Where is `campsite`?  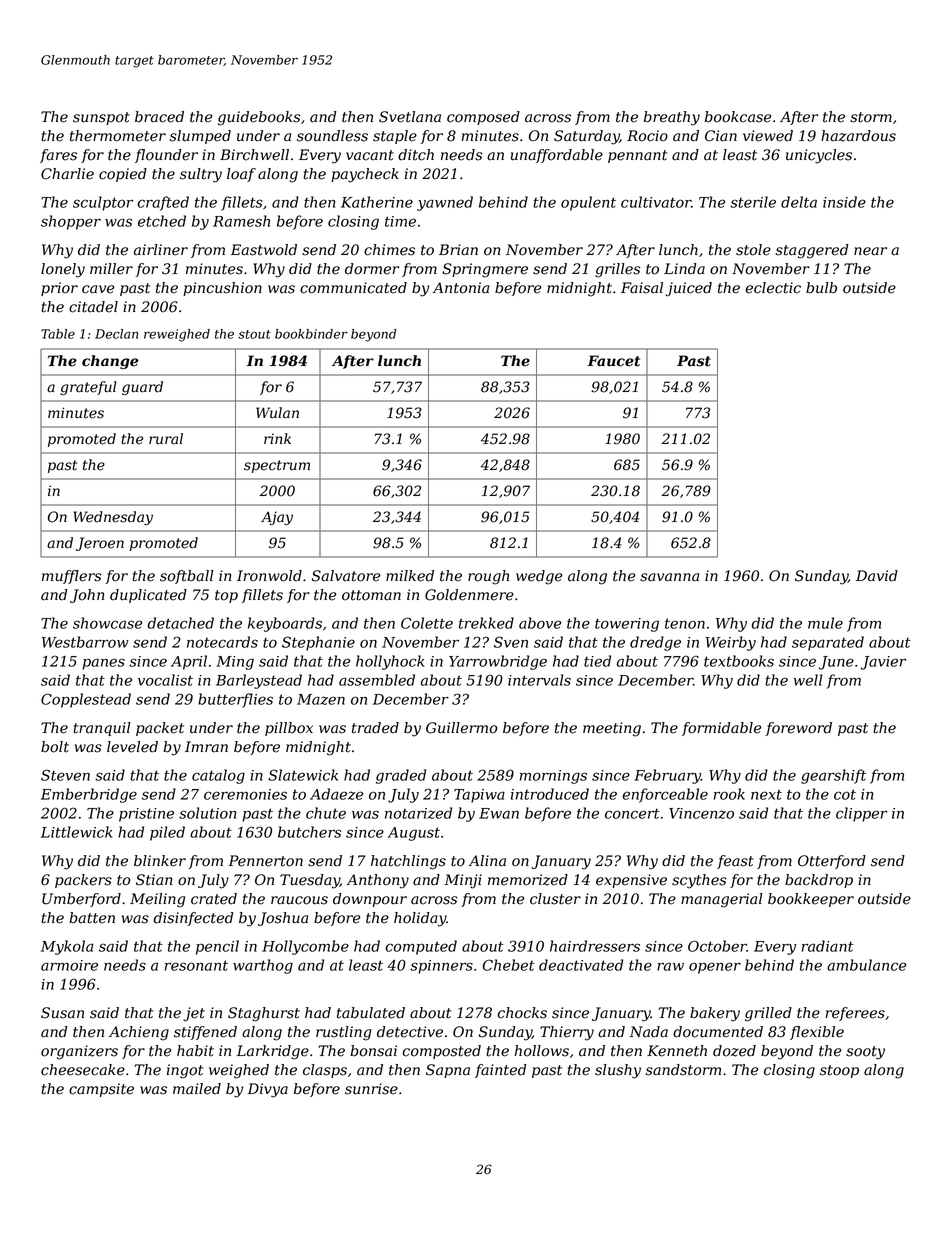 campsite is located at coordinates (101, 1090).
